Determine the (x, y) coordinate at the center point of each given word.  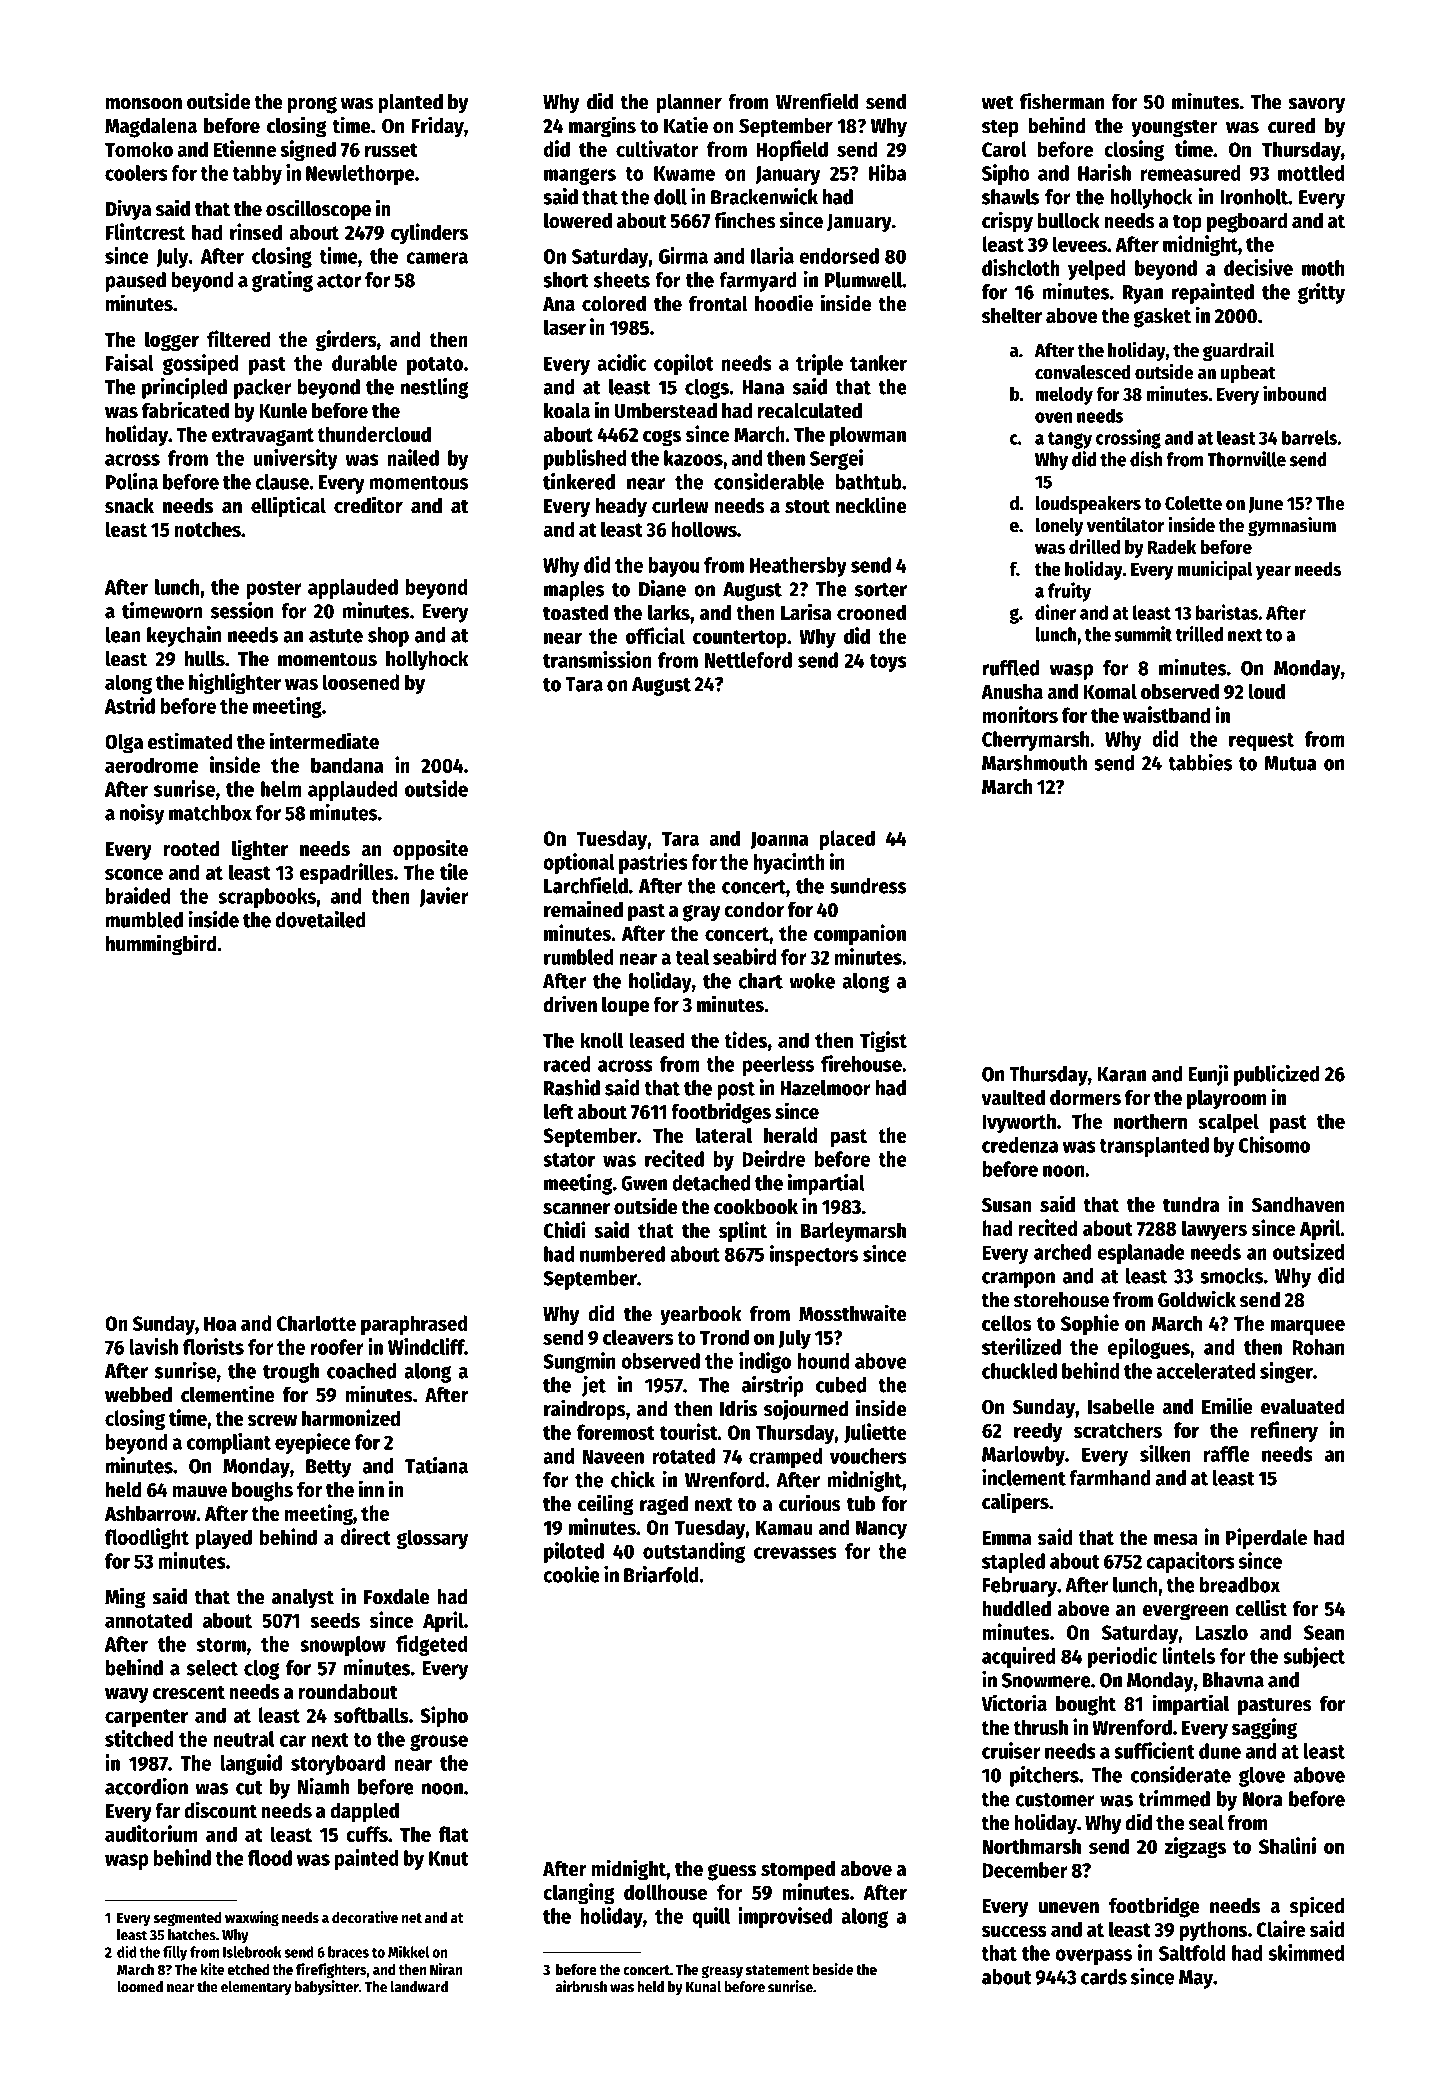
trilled (1199, 634)
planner (689, 104)
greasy (722, 1972)
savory (1316, 106)
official (655, 635)
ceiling (606, 1505)
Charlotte (316, 1323)
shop (388, 637)
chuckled (1019, 1371)
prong (312, 105)
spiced (1317, 1907)
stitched (139, 1738)
